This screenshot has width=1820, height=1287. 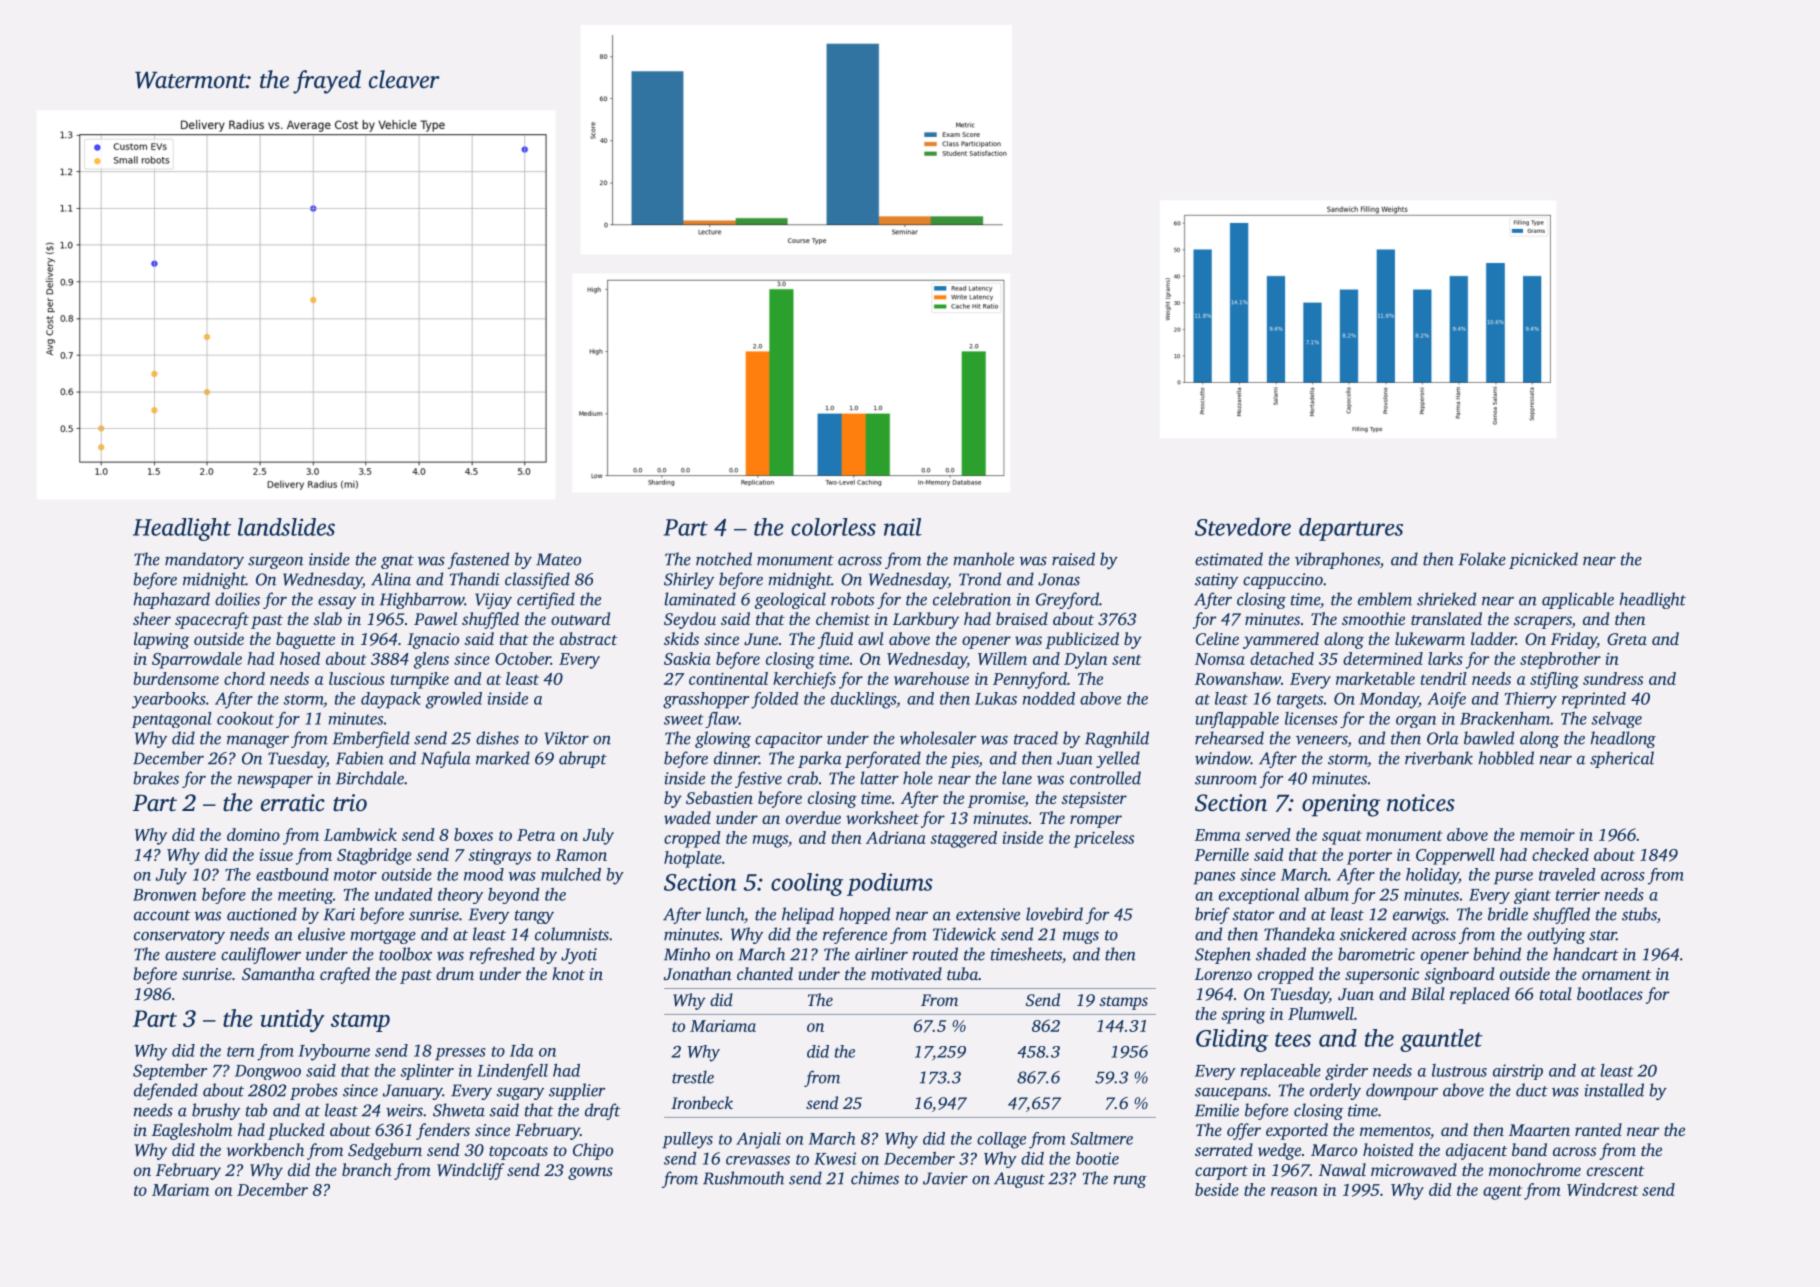 I want to click on Aoife, so click(x=1446, y=700).
